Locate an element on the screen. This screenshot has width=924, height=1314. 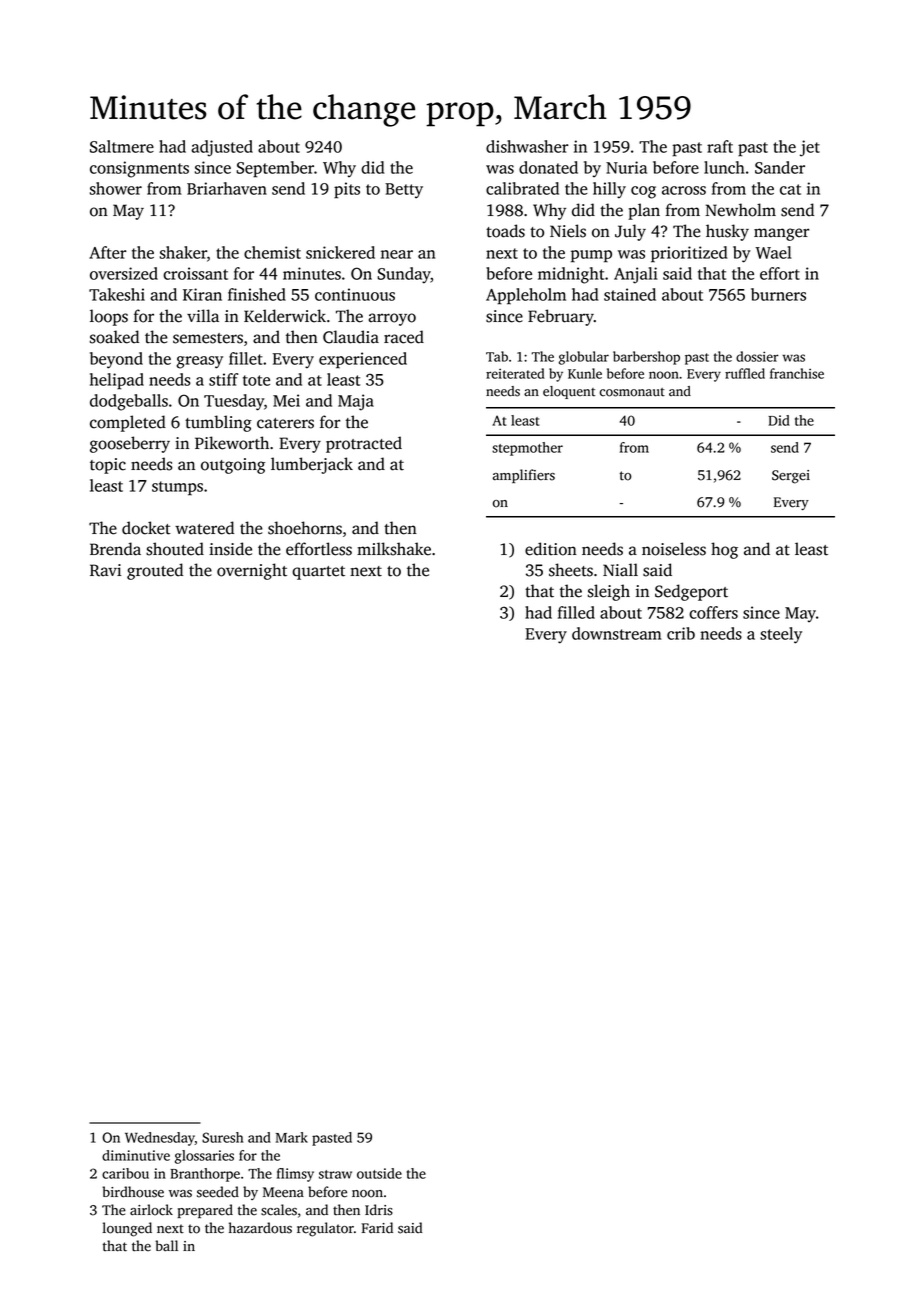
quartet is located at coordinates (318, 573).
